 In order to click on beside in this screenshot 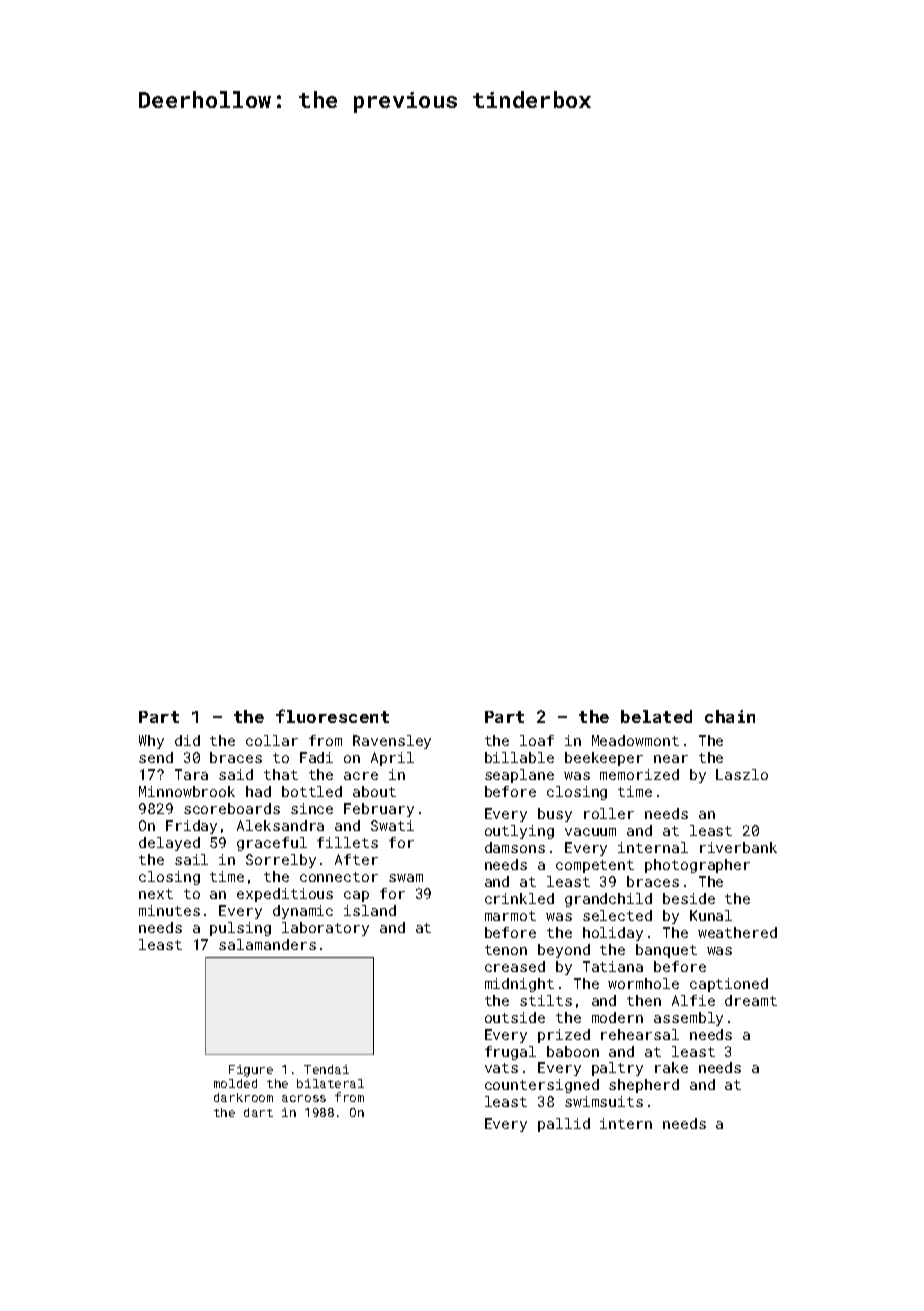, I will do `click(689, 898)`.
